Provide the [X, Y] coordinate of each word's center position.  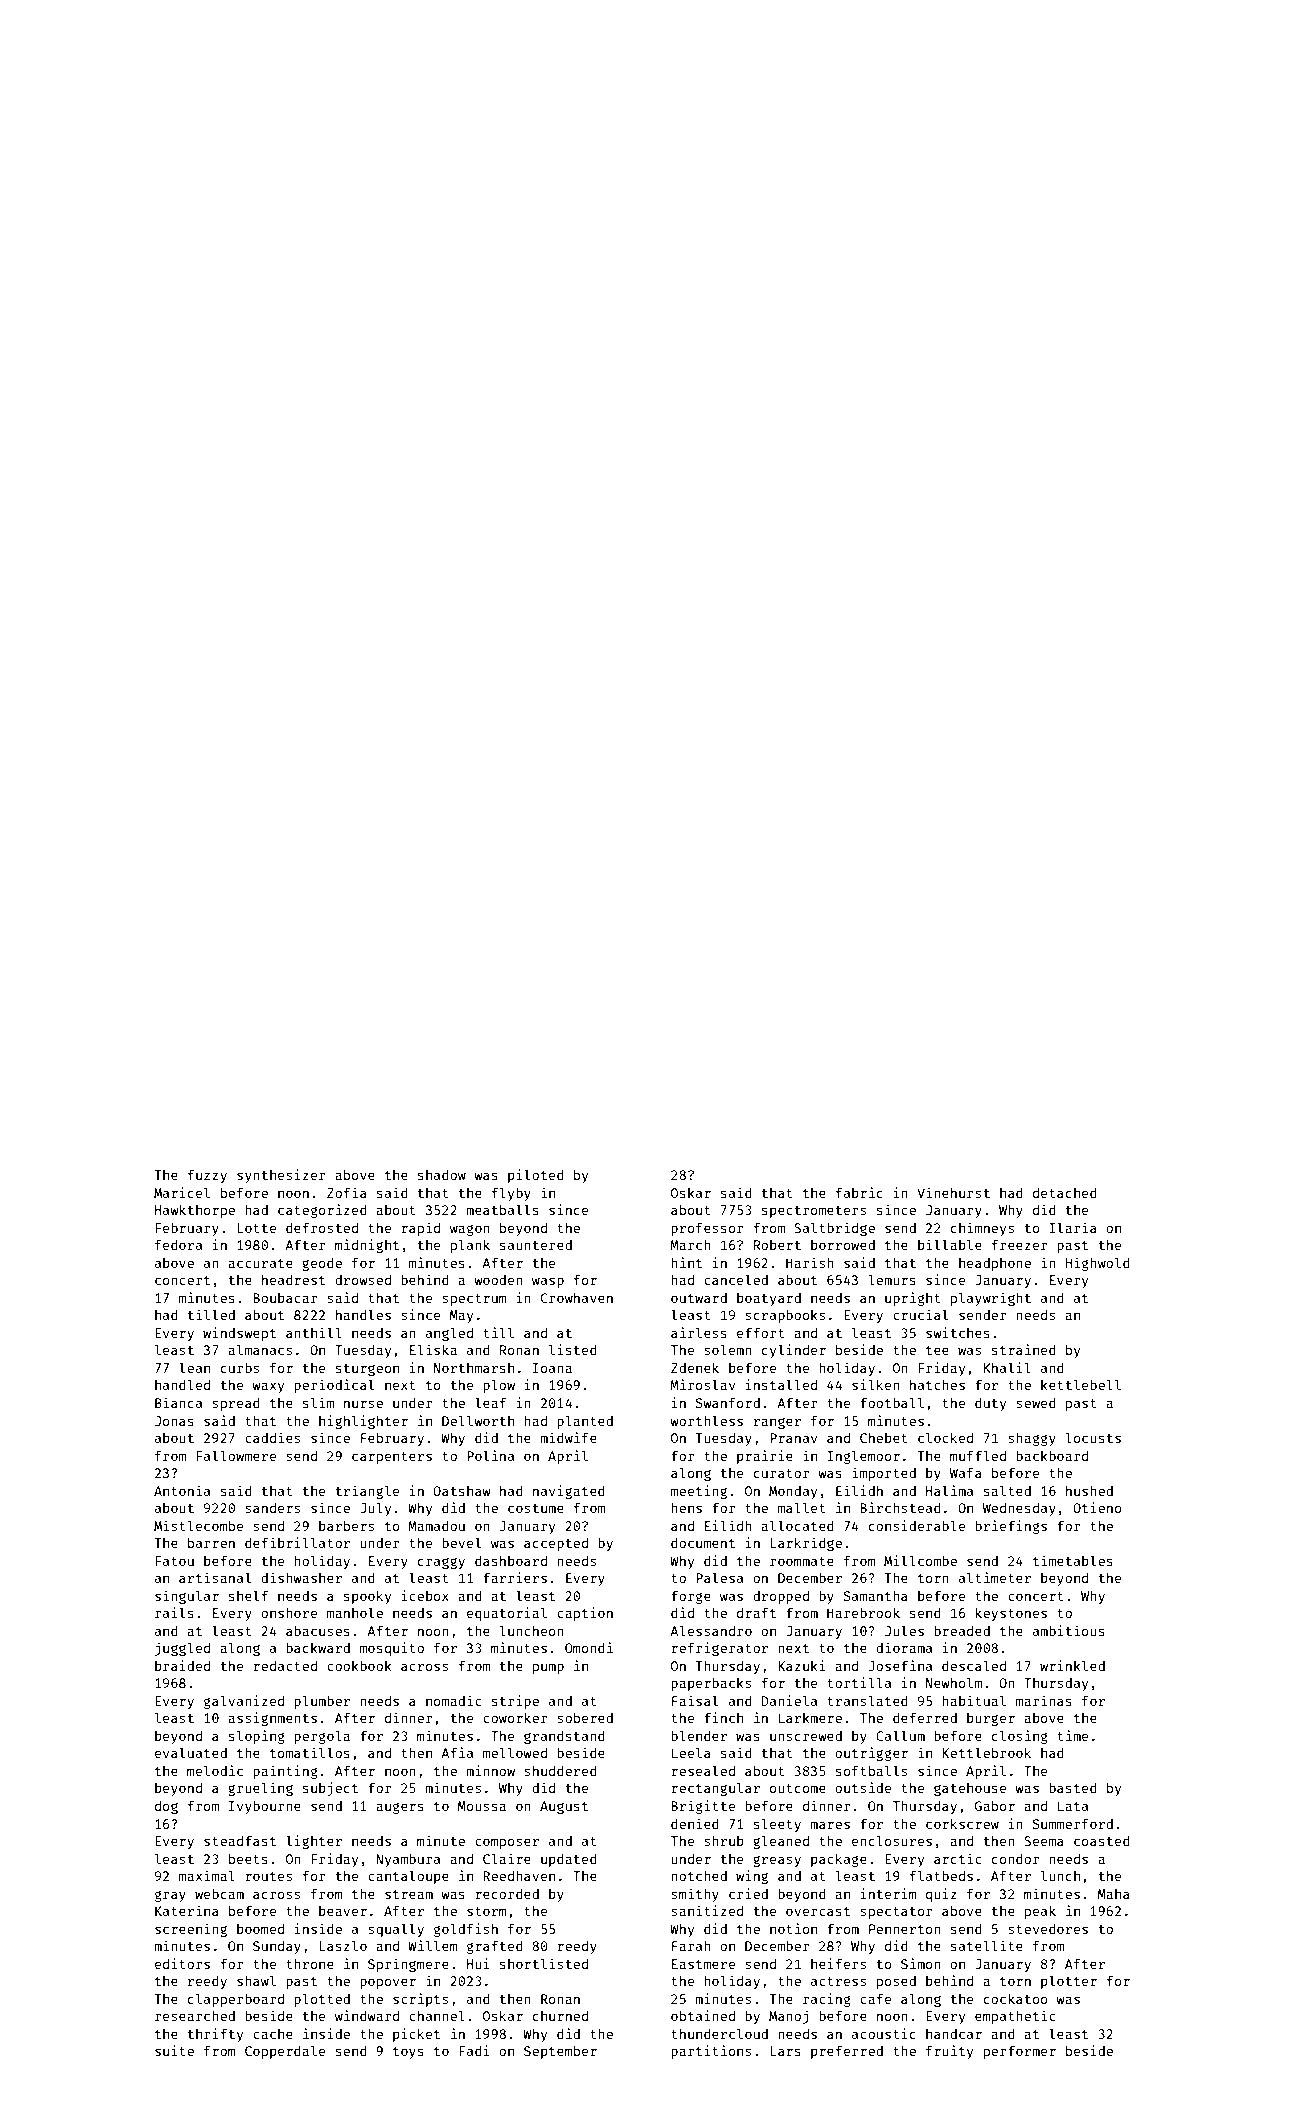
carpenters [392, 1458]
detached [1065, 1193]
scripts [420, 2000]
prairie [765, 1457]
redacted [285, 1666]
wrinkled [1072, 1665]
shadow [442, 1175]
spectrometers [814, 1212]
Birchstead [900, 1507]
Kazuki [802, 1665]
